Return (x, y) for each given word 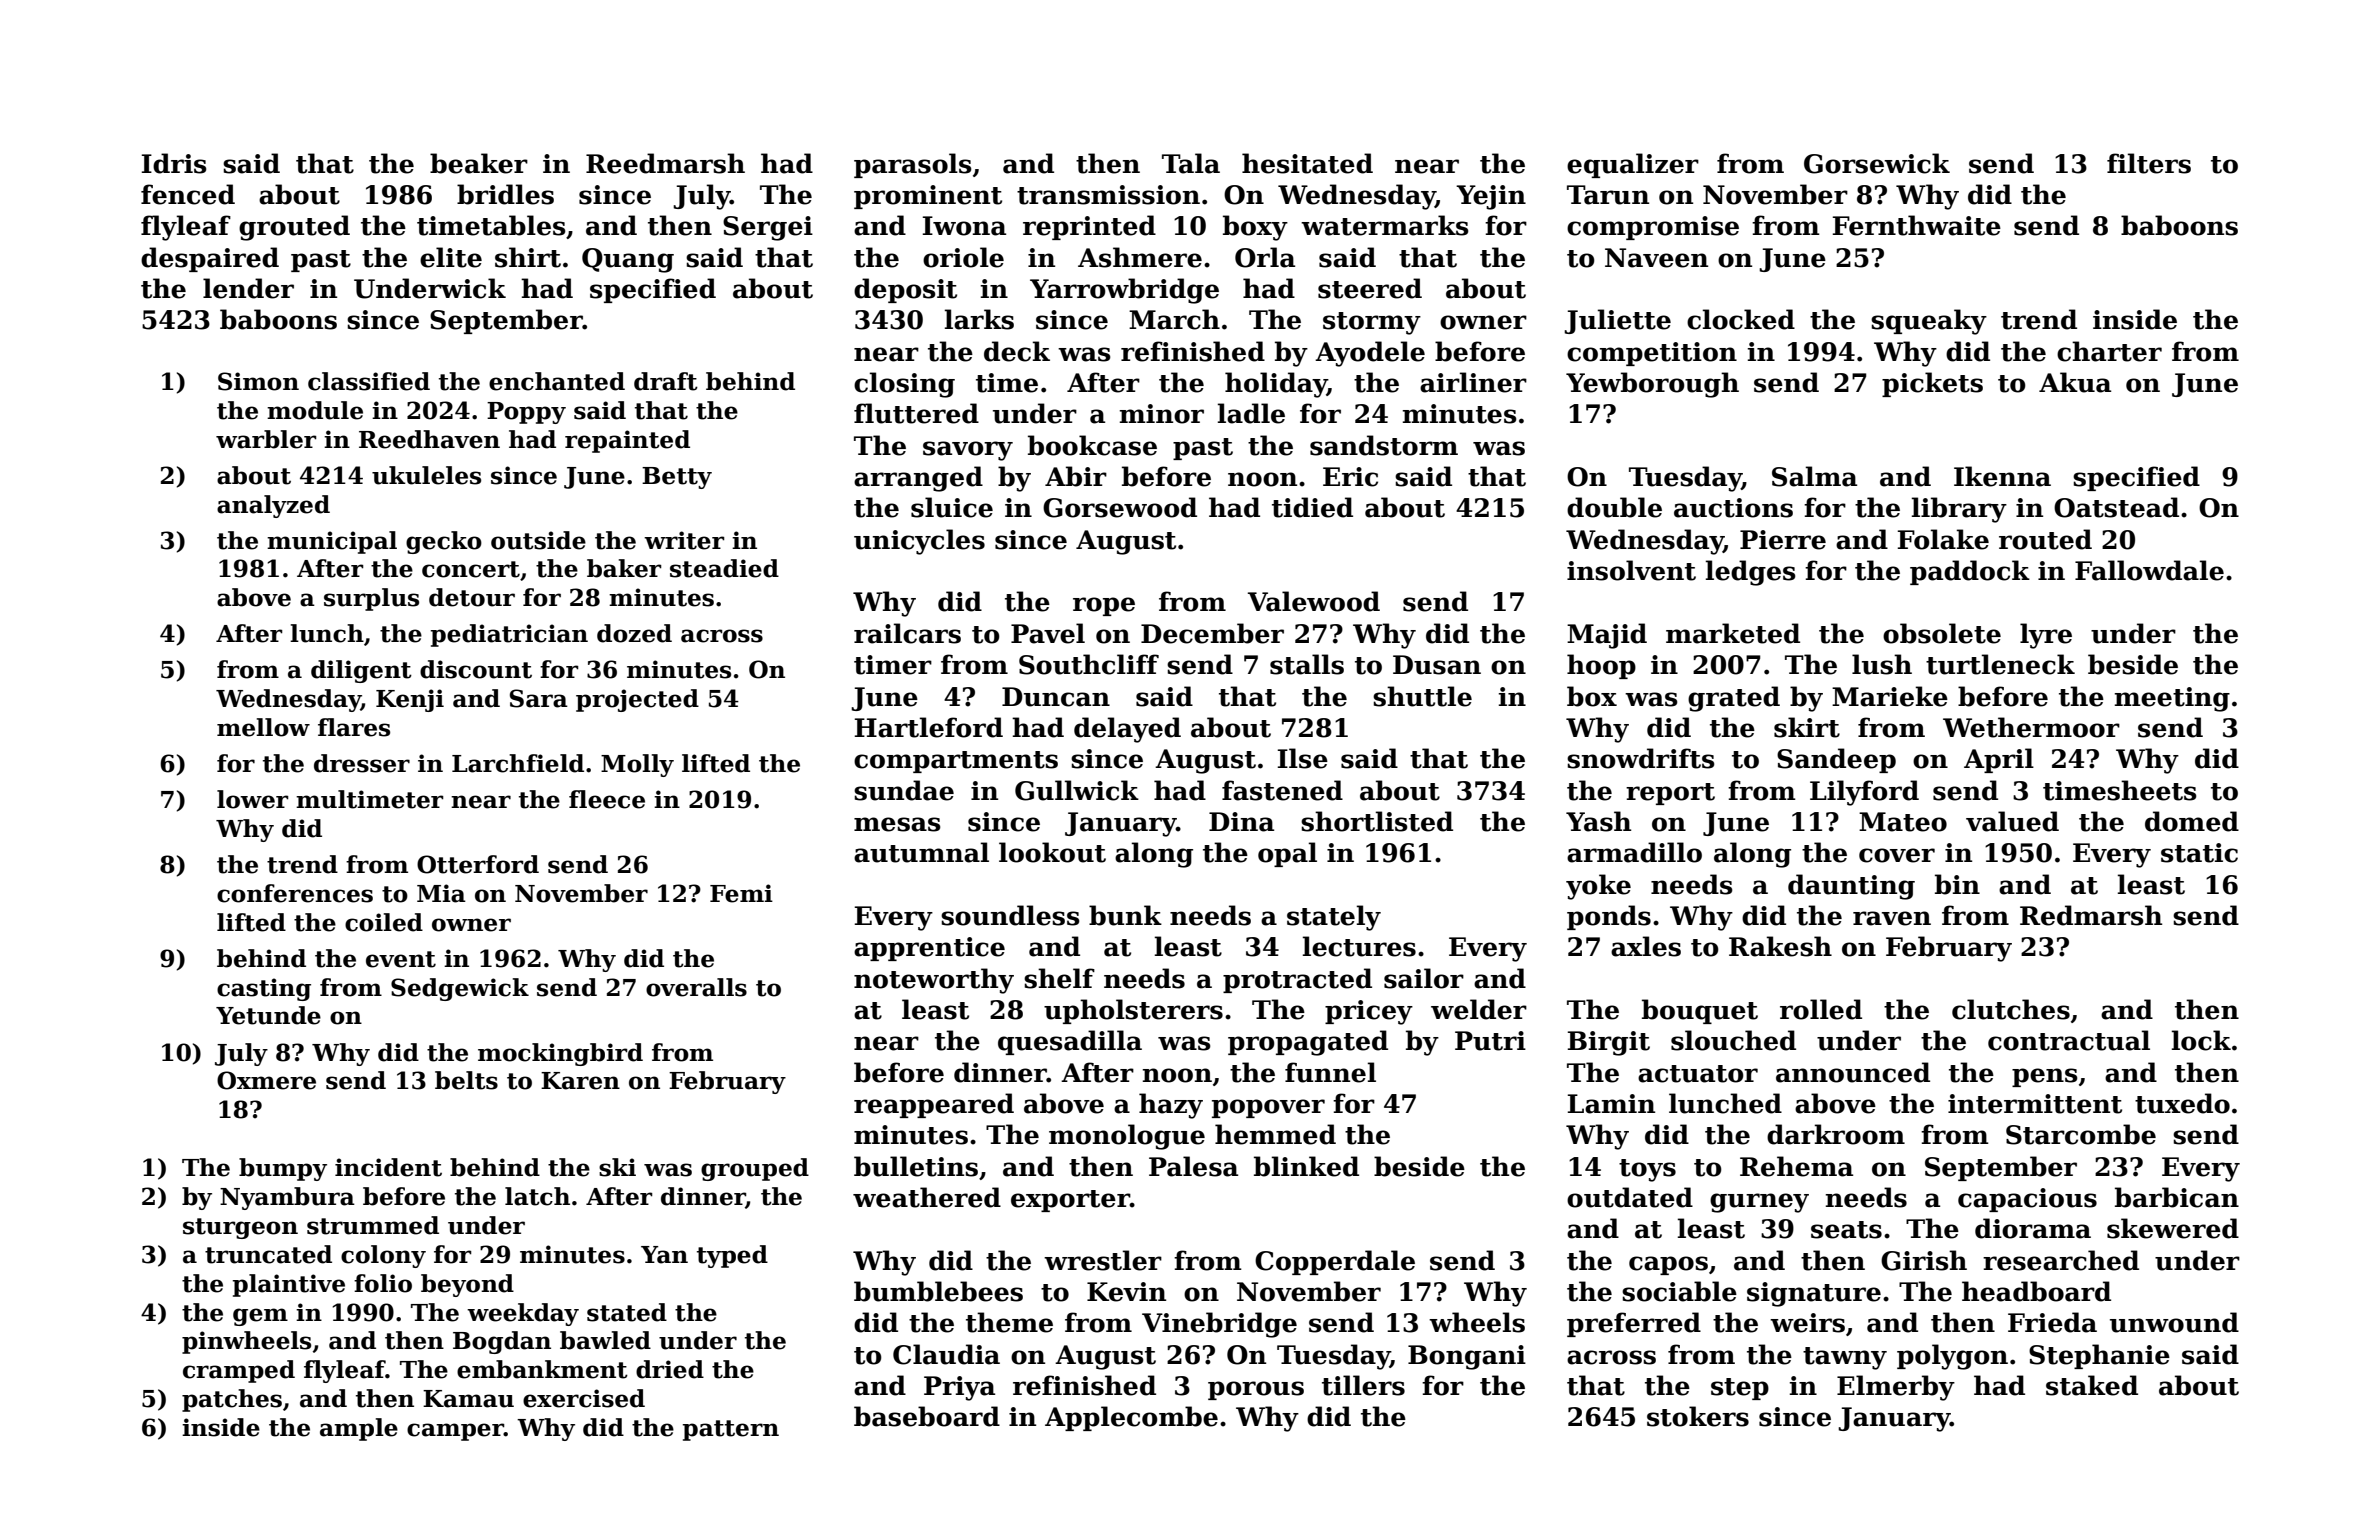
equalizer (1633, 165)
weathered (927, 1197)
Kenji (410, 700)
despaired (210, 259)
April (1999, 760)
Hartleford (929, 727)
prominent (928, 197)
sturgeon (240, 1228)
